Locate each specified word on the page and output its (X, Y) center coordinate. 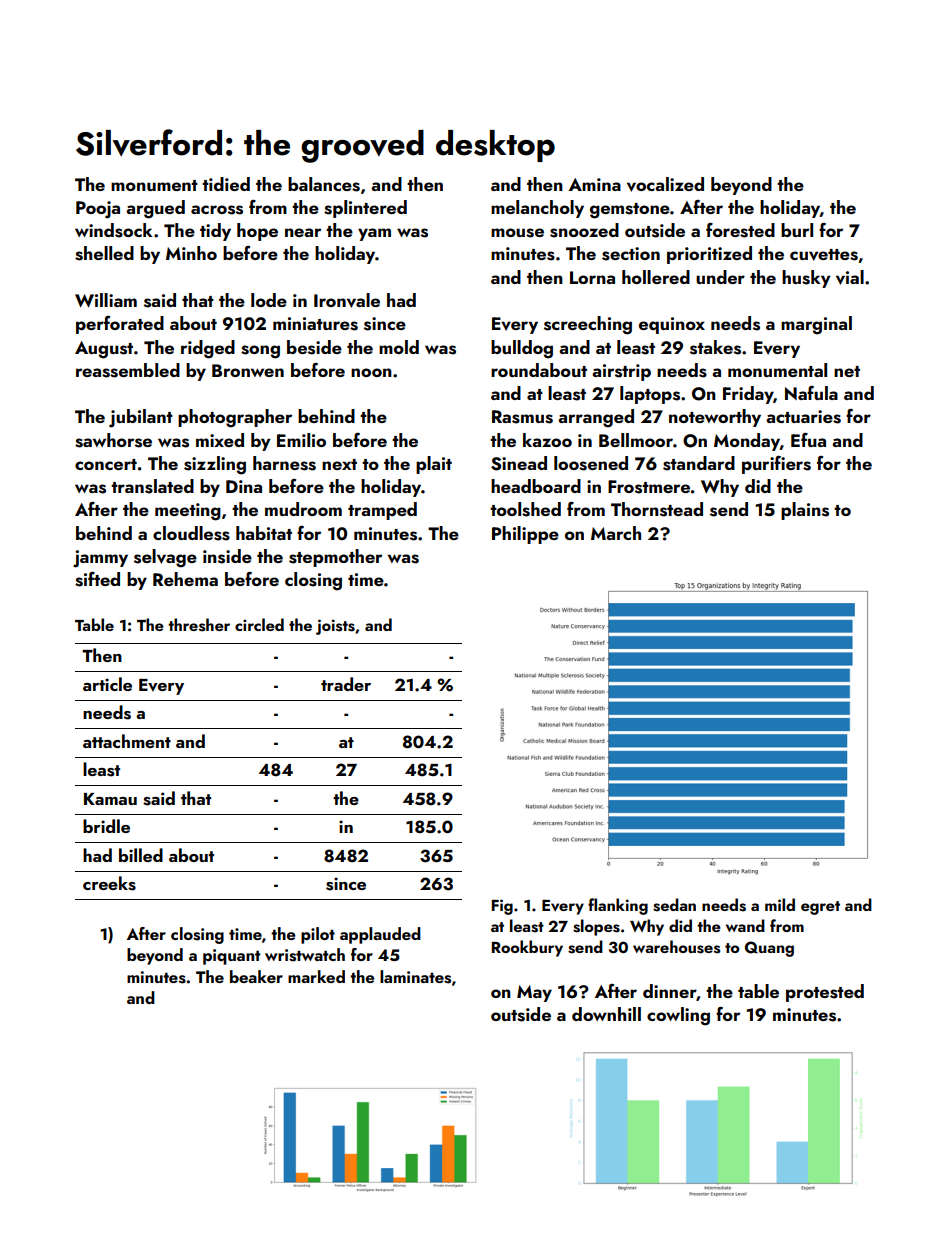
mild (780, 904)
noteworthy (715, 418)
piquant (231, 957)
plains (805, 511)
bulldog (522, 349)
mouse (517, 233)
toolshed (525, 509)
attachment (127, 741)
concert (106, 464)
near (303, 232)
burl (797, 230)
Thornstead (657, 509)
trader (346, 684)
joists (335, 627)
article (107, 684)
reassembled (128, 370)
